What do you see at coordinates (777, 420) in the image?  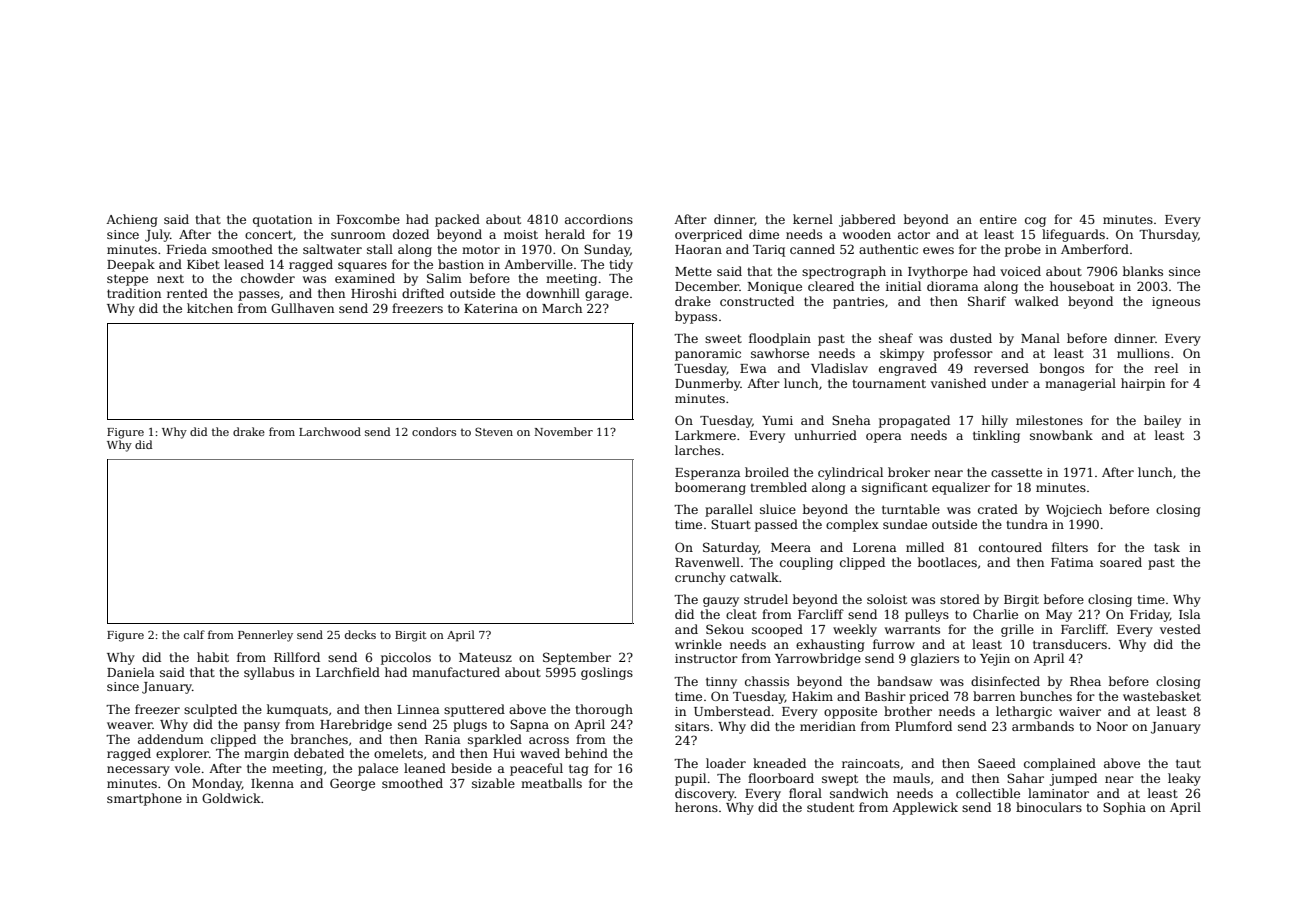 I see `Yumi` at bounding box center [777, 420].
